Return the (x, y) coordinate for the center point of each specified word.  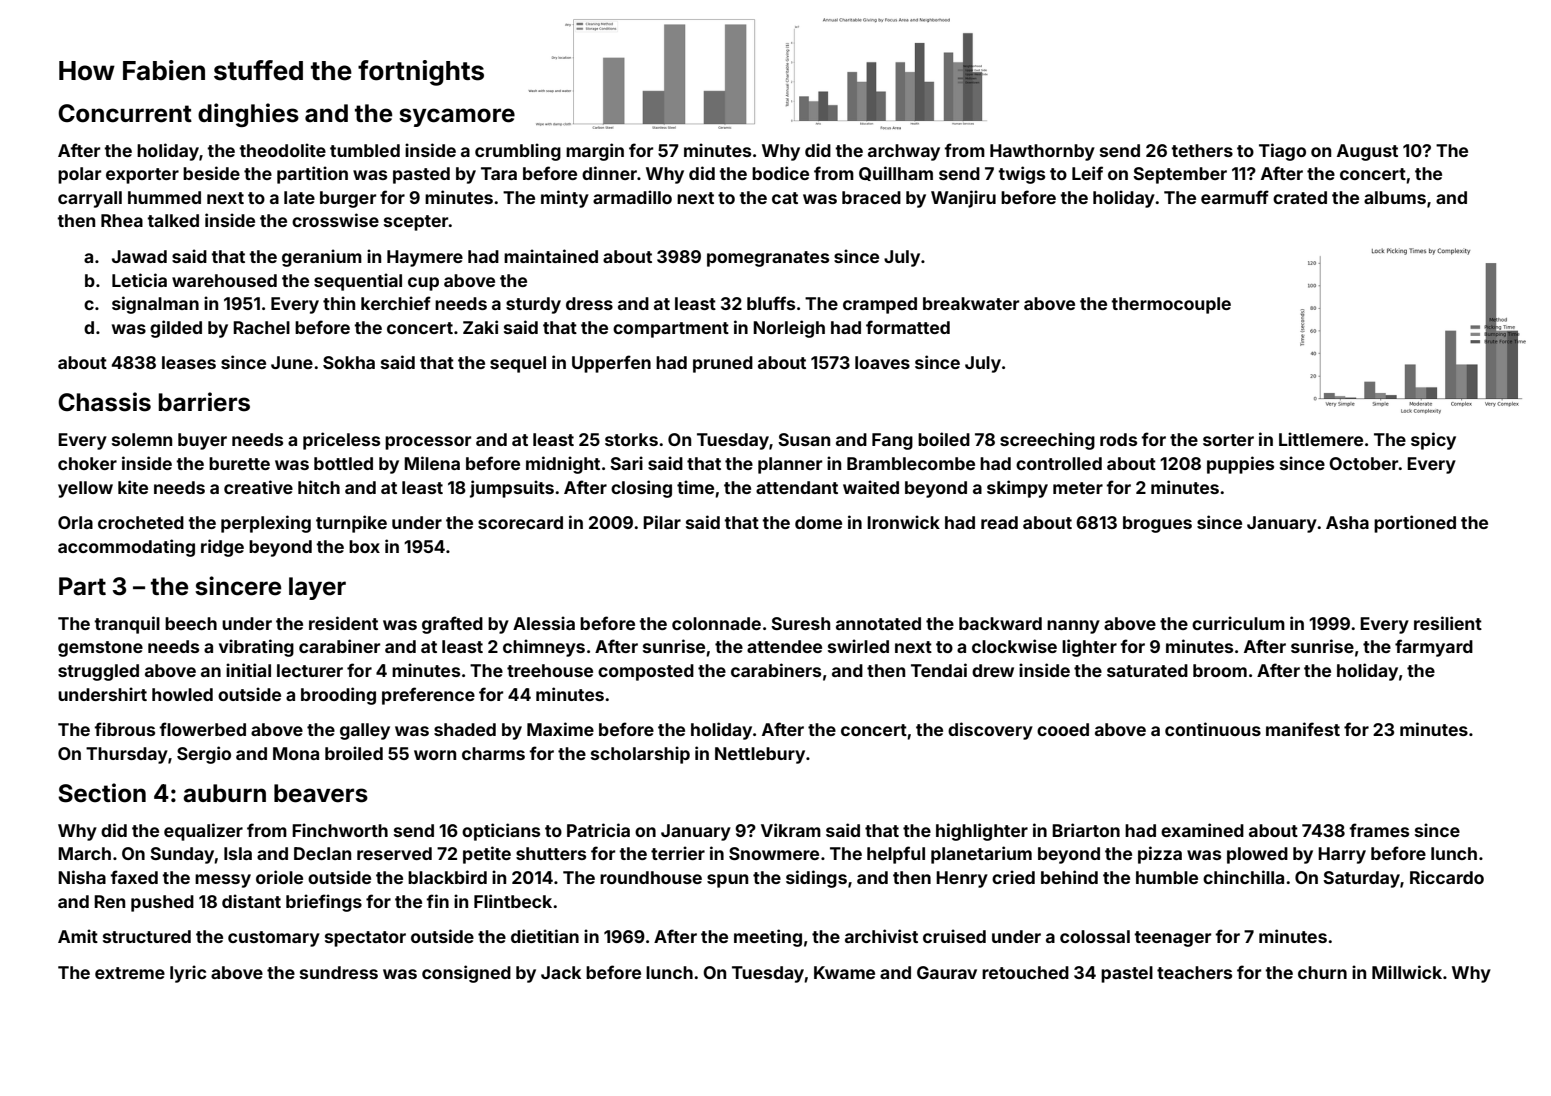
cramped (880, 305)
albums (1395, 197)
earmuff (1235, 197)
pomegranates (768, 259)
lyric (188, 974)
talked (173, 220)
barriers (204, 402)
